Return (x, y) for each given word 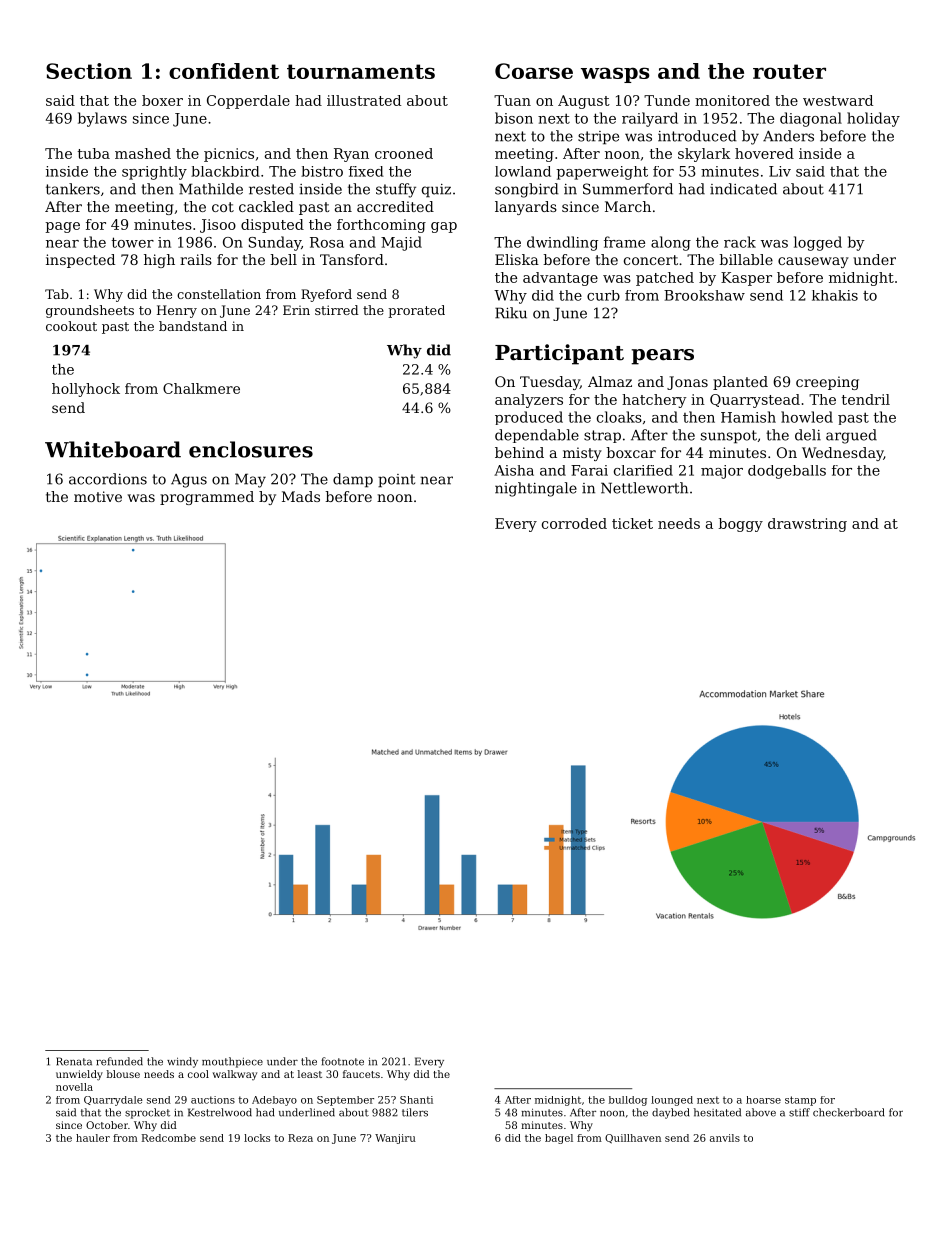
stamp (800, 1101)
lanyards (526, 208)
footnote (342, 1061)
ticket (632, 523)
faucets (361, 1074)
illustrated (364, 100)
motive (98, 496)
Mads (301, 496)
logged (818, 243)
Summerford (628, 189)
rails (196, 259)
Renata (74, 1061)
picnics (229, 155)
